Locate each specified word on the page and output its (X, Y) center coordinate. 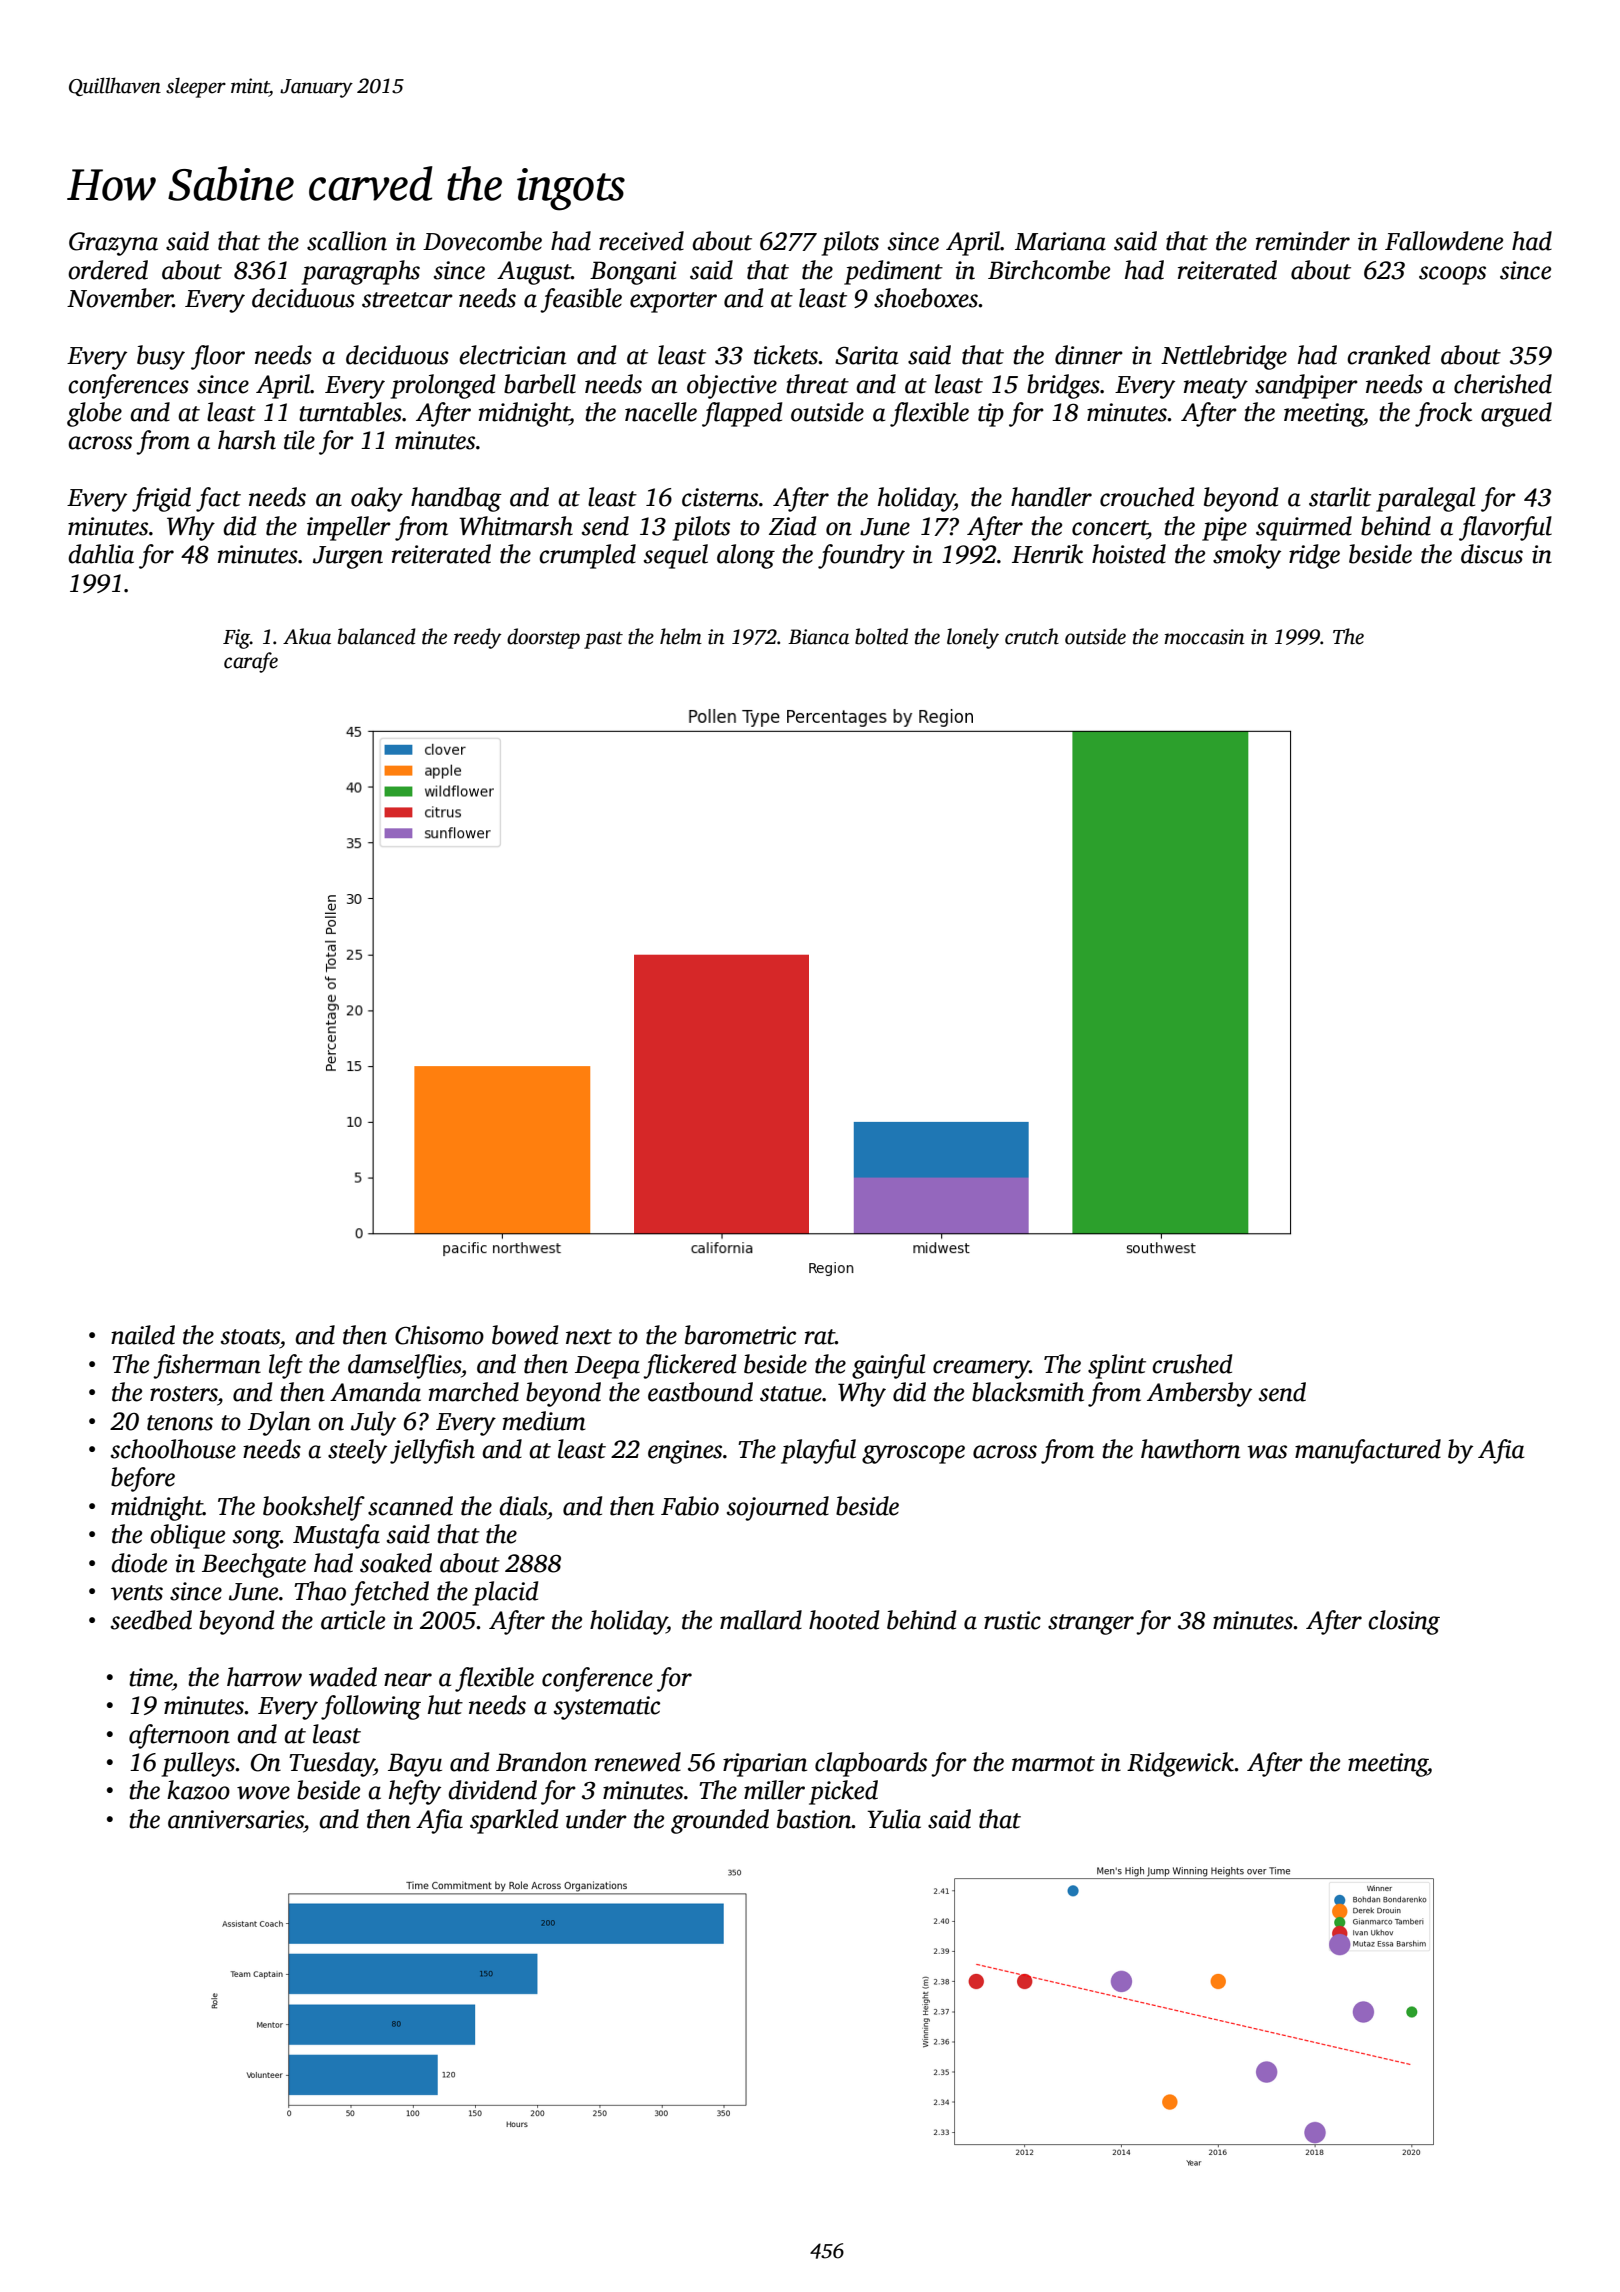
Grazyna (113, 244)
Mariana (1060, 241)
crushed (1192, 1364)
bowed (525, 1335)
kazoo (198, 1790)
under (596, 1819)
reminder (1303, 241)
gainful (888, 1366)
